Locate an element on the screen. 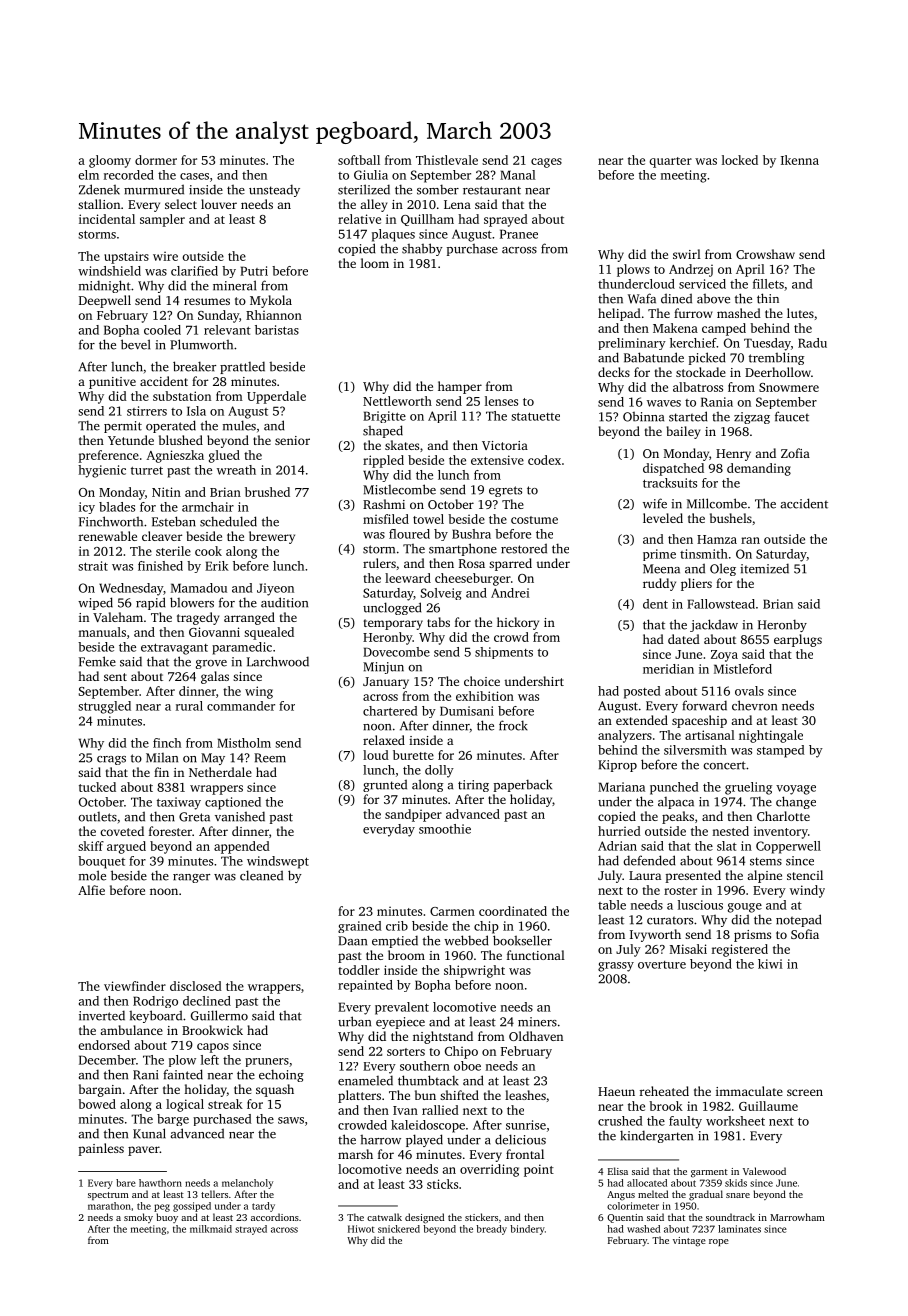 This screenshot has height=1316, width=908. marathon is located at coordinates (109, 1206).
